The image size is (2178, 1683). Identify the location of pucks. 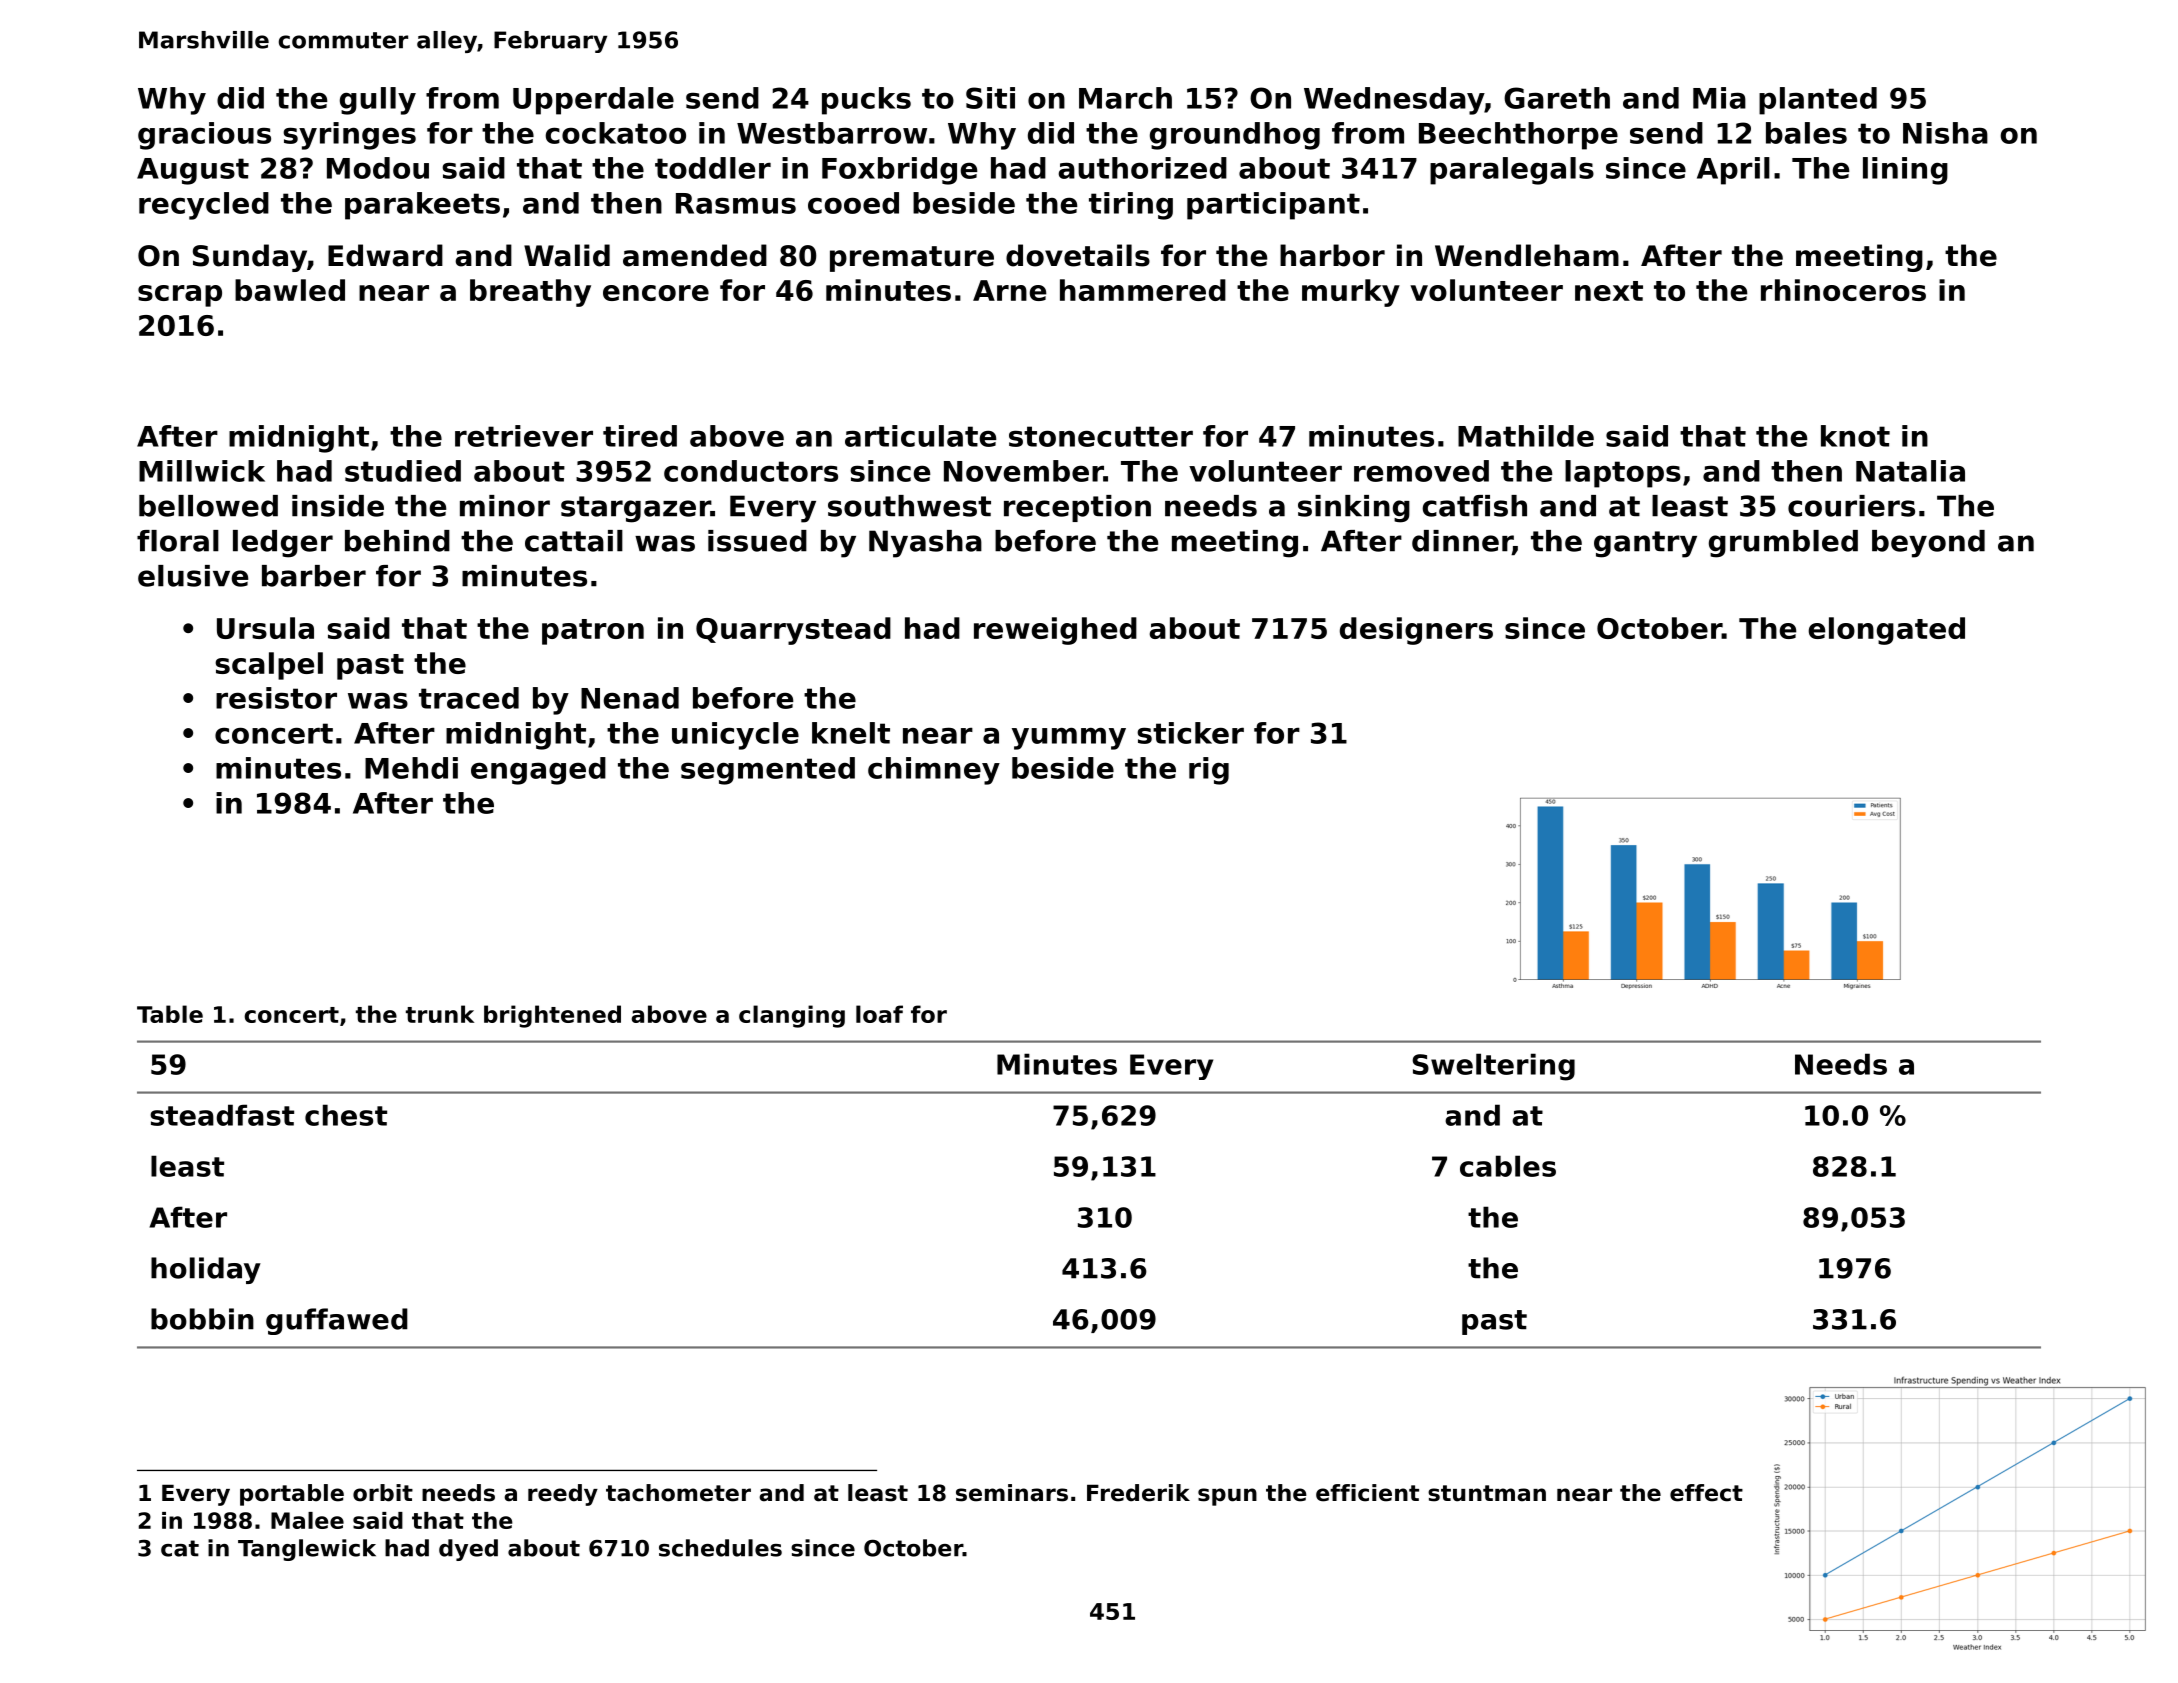
(866, 101).
